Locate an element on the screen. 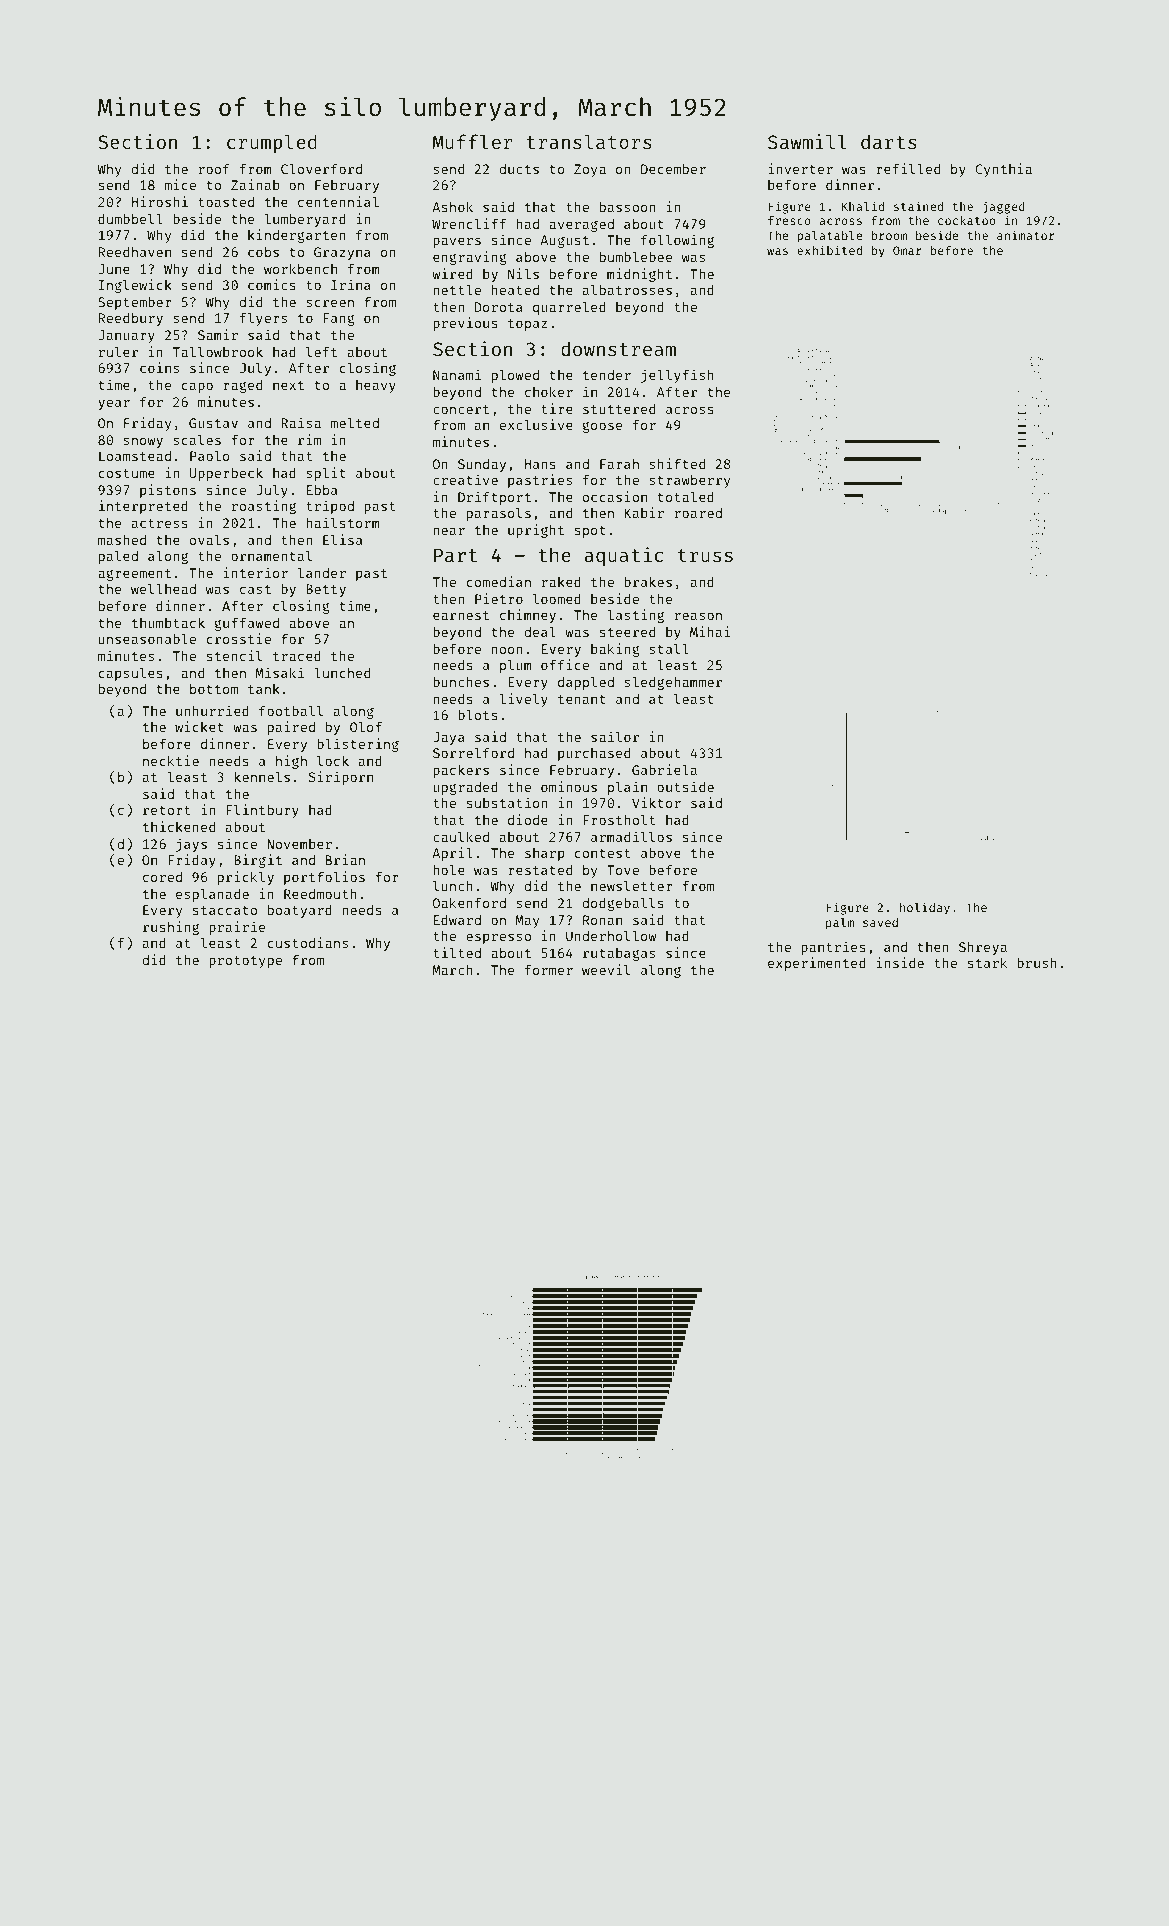 The width and height of the screenshot is (1169, 1926). esplanade is located at coordinates (212, 895).
